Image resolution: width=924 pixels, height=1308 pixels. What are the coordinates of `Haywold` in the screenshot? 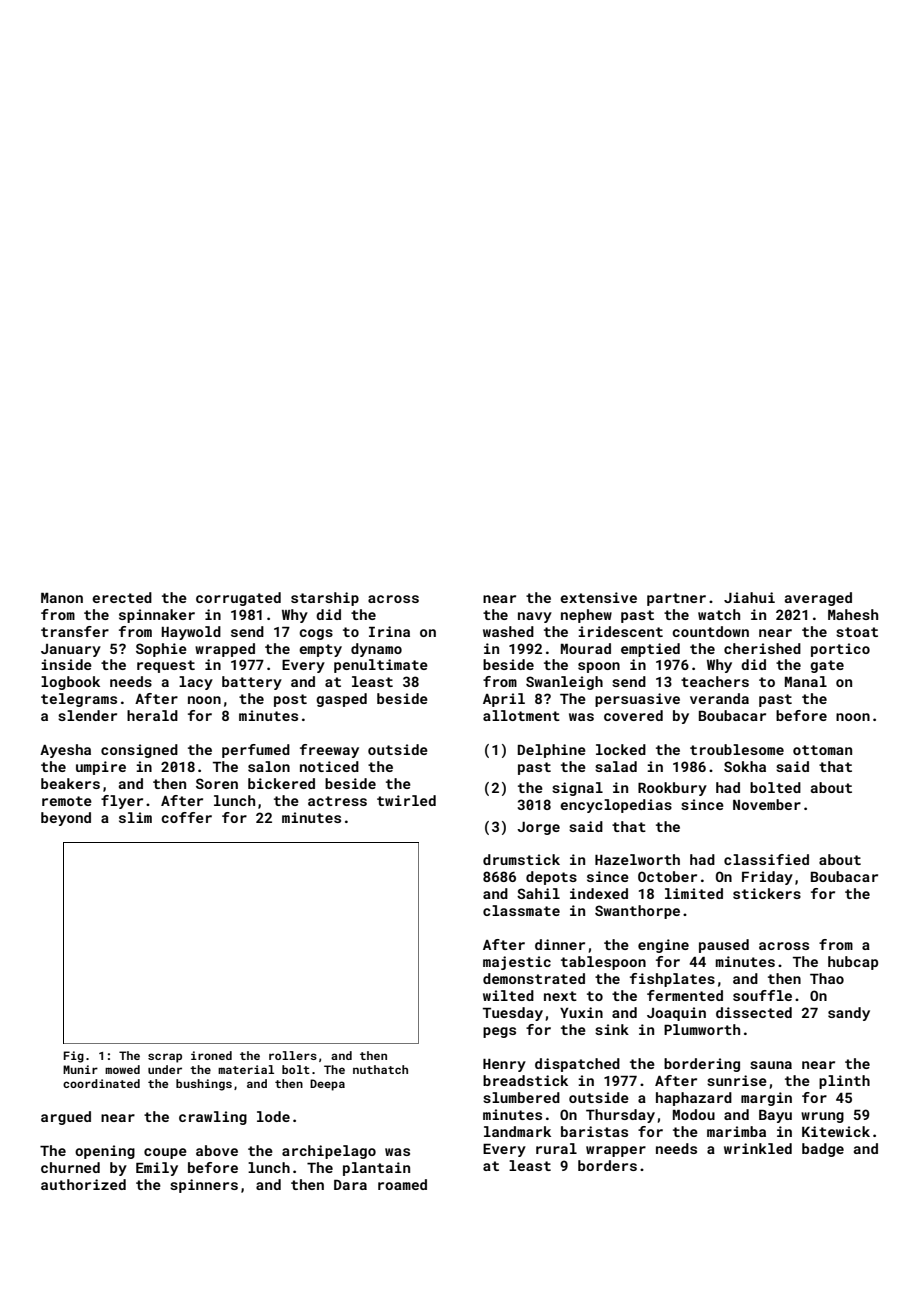 It's located at (191, 633).
